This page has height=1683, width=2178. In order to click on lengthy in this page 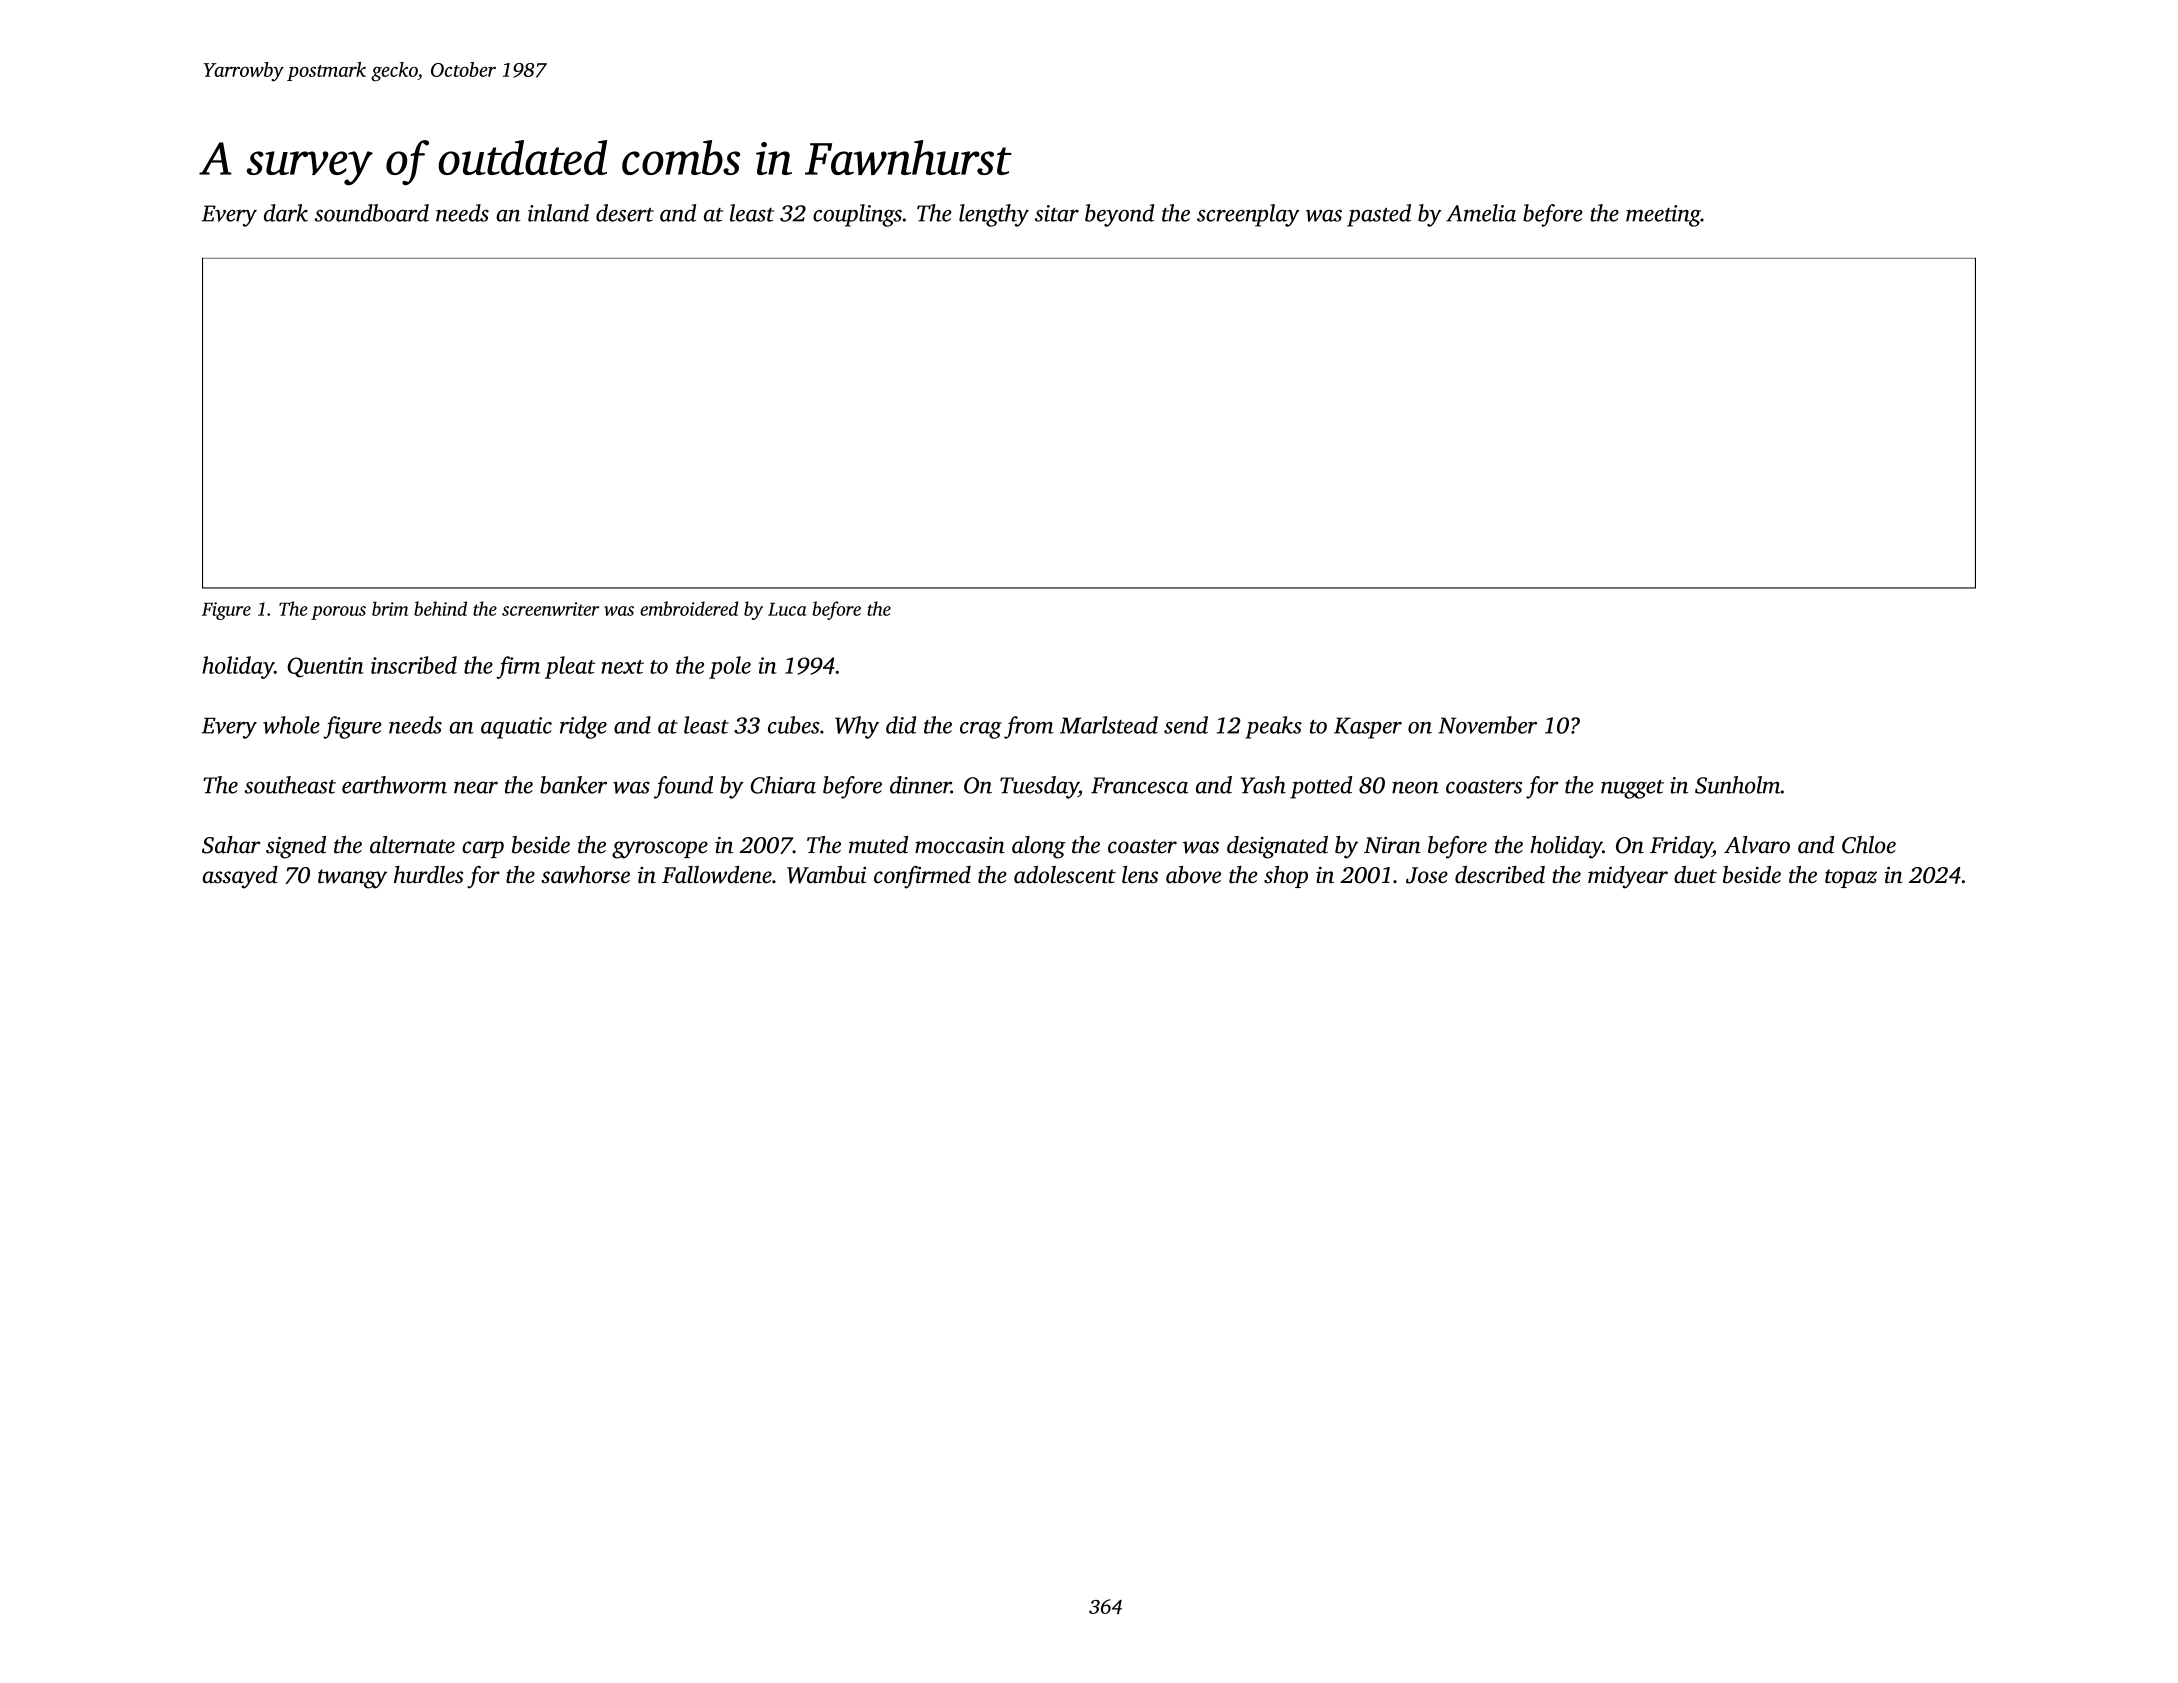, I will do `click(994, 215)`.
